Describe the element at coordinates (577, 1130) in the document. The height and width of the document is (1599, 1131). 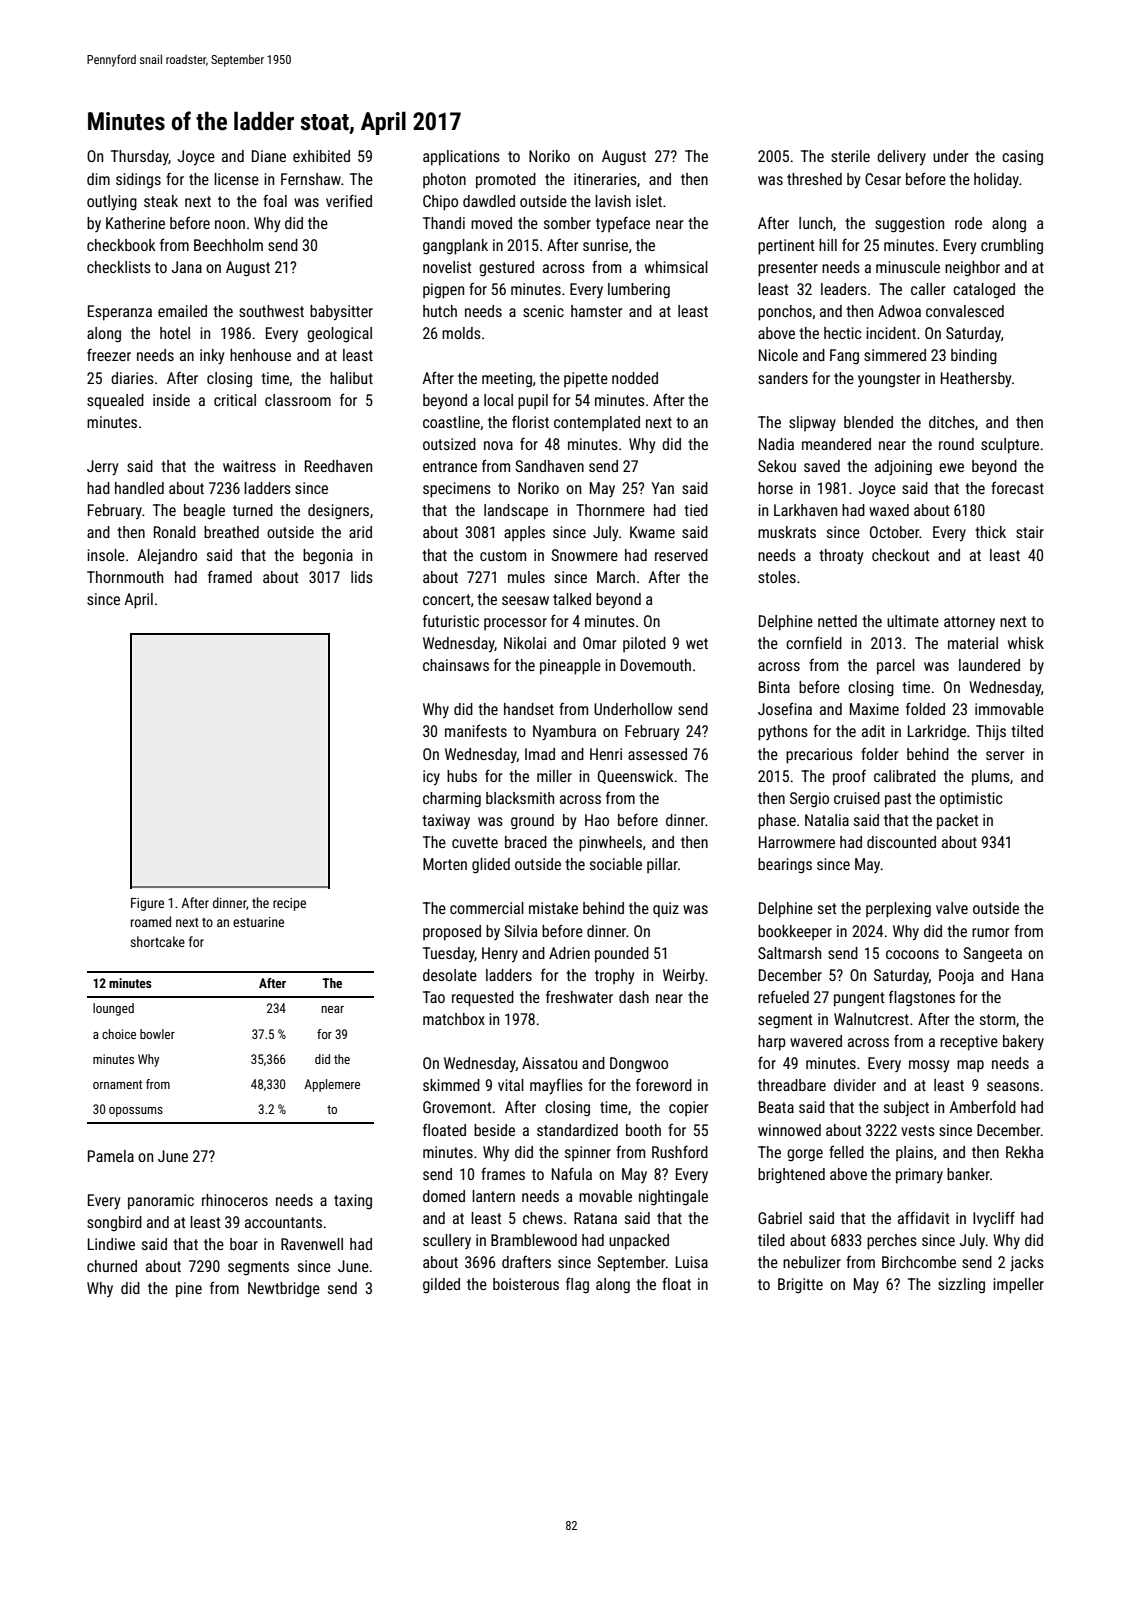
I see `standardized` at that location.
